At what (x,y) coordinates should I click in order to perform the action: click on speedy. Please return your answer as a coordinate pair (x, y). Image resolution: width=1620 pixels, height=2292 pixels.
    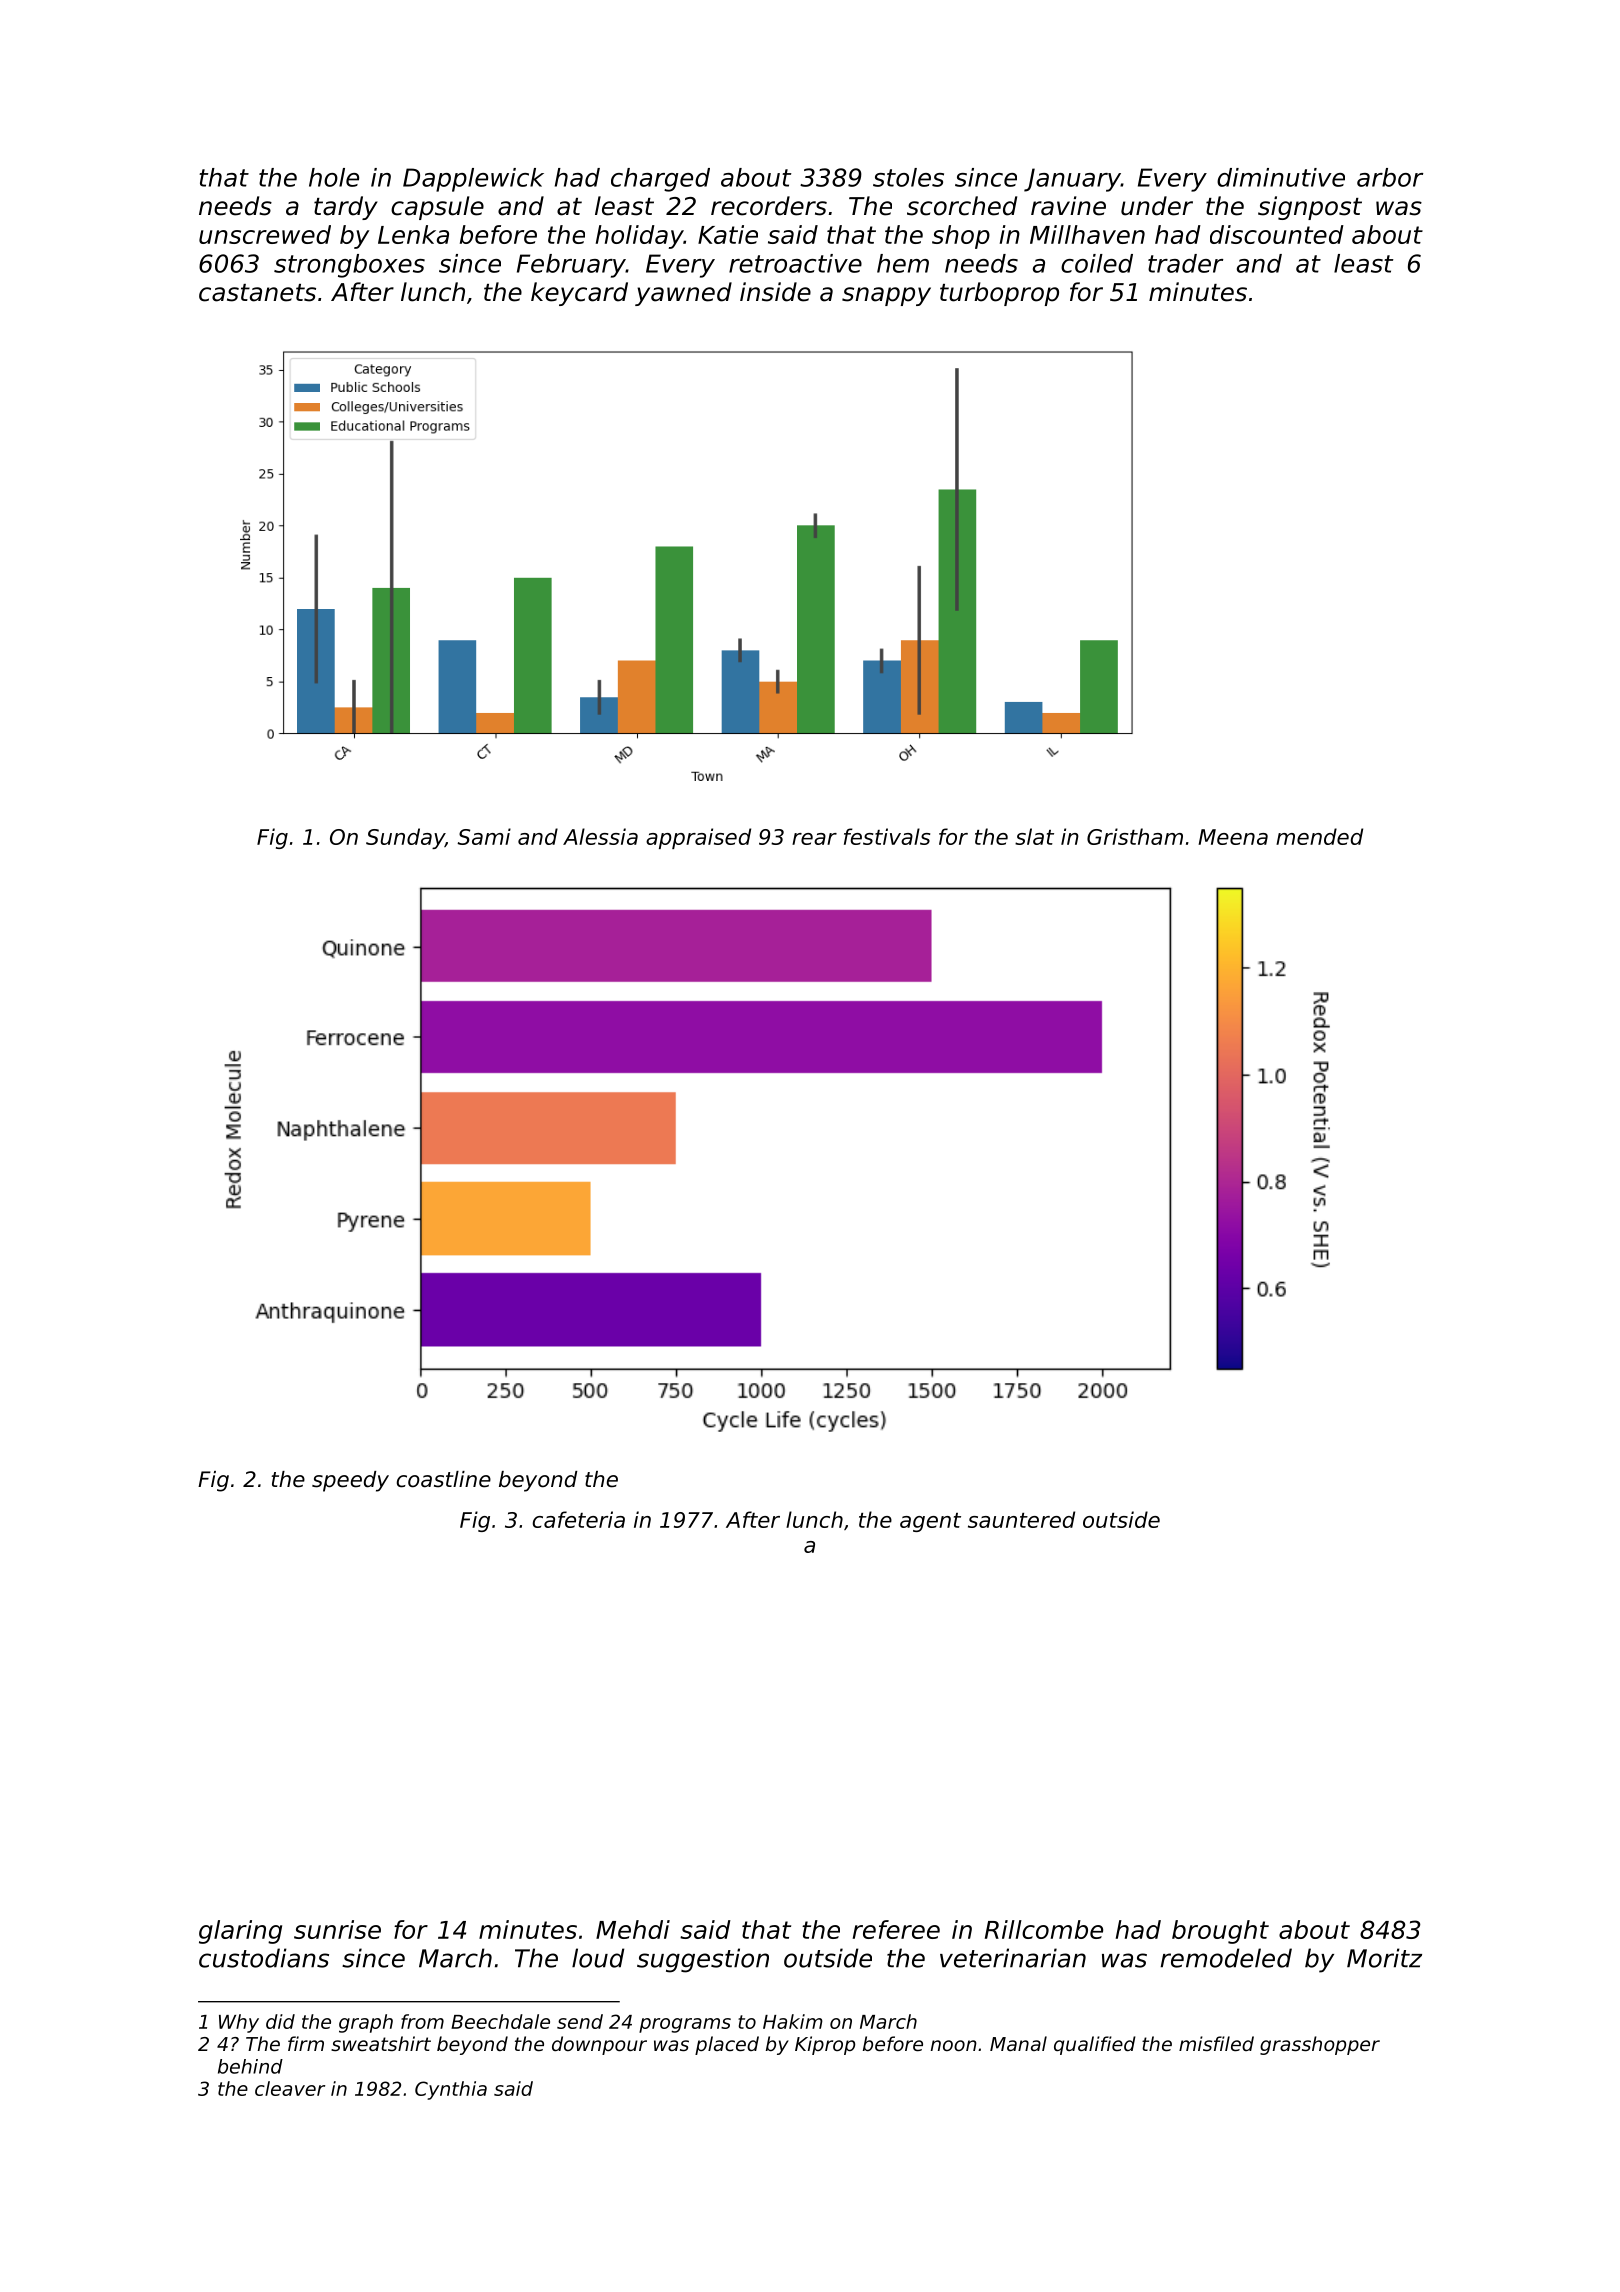
    Looking at the image, I should click on (350, 1481).
